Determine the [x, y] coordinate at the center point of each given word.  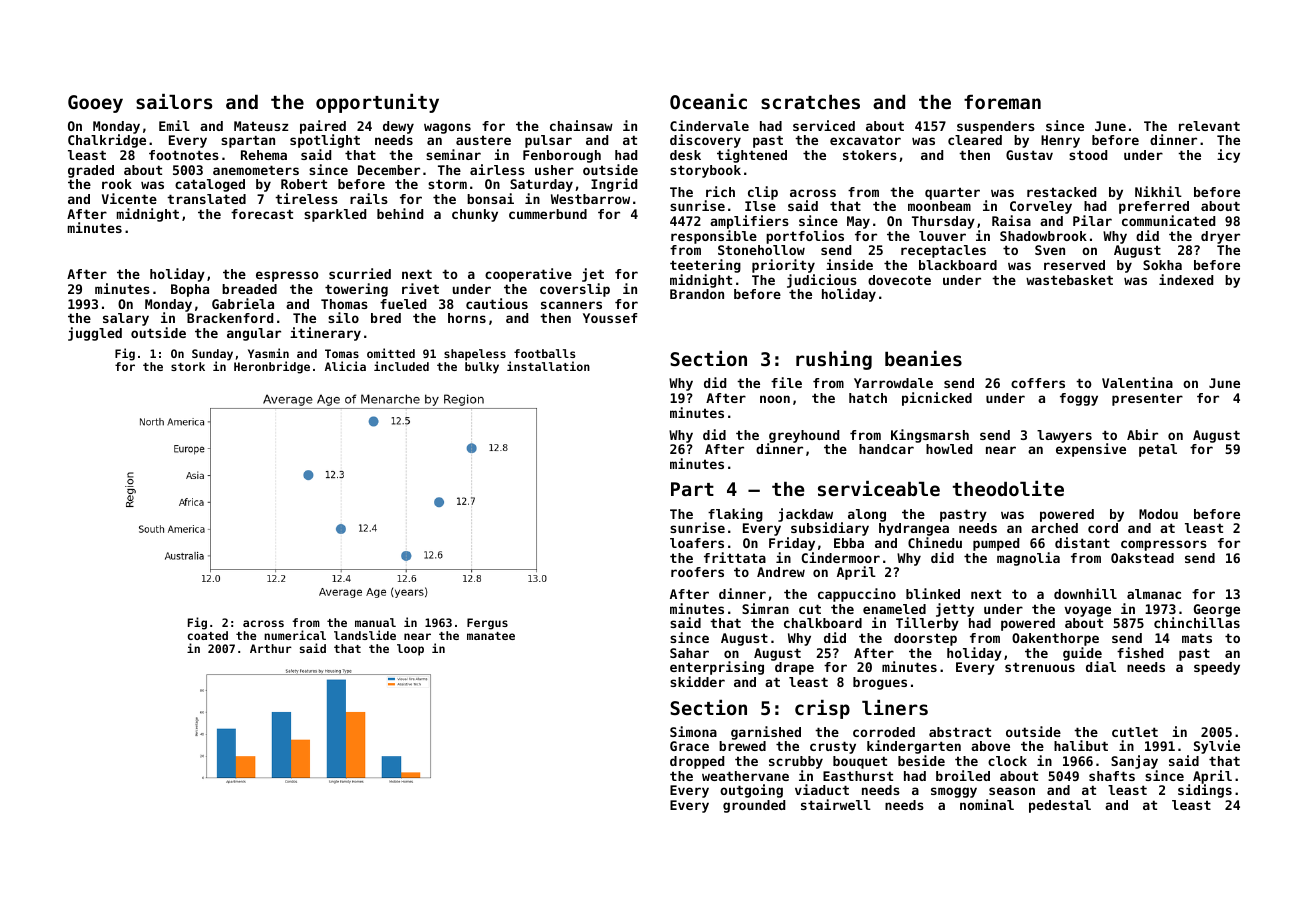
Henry [1060, 141]
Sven [1050, 250]
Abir [1142, 434]
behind [400, 213]
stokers [870, 155]
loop [410, 650]
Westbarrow [590, 199]
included [401, 366]
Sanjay [1134, 762]
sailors [174, 101]
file [786, 382]
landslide [365, 635]
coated [208, 635]
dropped [697, 762]
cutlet [1135, 732]
